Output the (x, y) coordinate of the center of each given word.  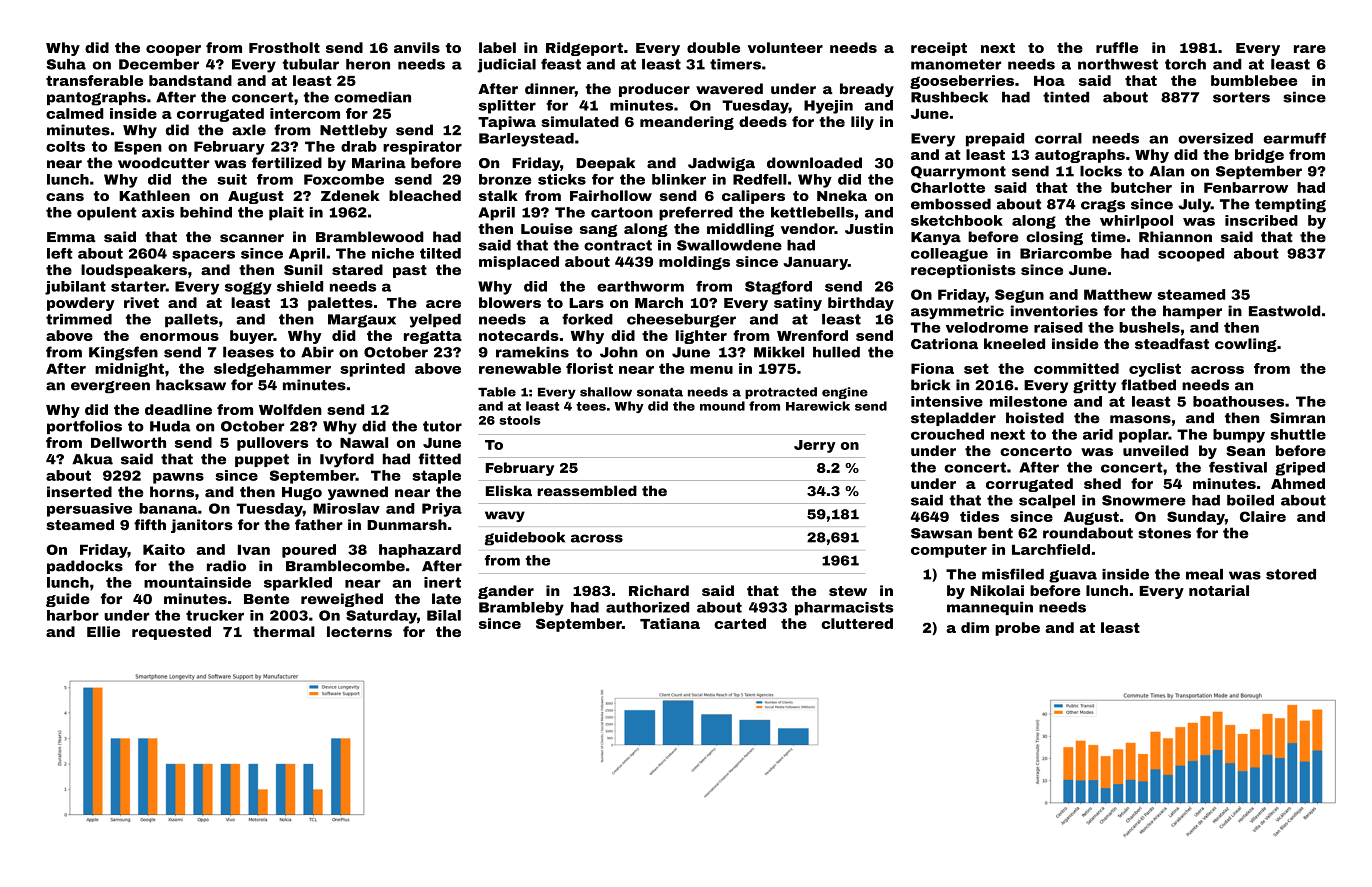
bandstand (190, 80)
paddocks (85, 567)
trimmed (79, 319)
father (319, 524)
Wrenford (812, 335)
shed (1102, 483)
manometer (956, 64)
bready (867, 90)
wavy (505, 516)
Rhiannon (1175, 237)
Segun (1019, 296)
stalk (498, 195)
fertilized (287, 163)
